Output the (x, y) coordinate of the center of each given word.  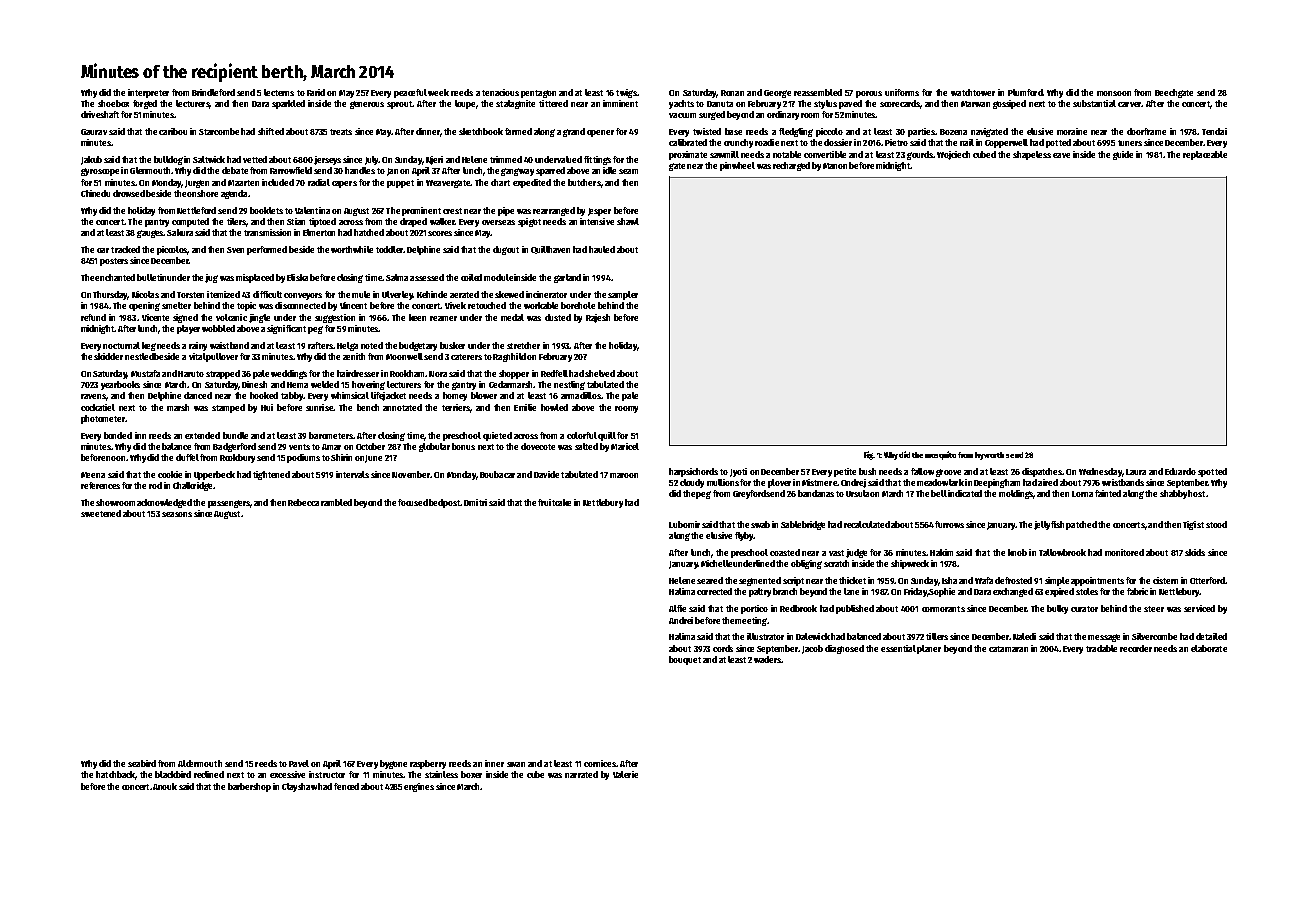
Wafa (984, 580)
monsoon (1114, 93)
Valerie (625, 774)
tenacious (500, 92)
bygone (393, 764)
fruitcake (554, 502)
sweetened (101, 513)
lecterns (279, 92)
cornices (600, 763)
